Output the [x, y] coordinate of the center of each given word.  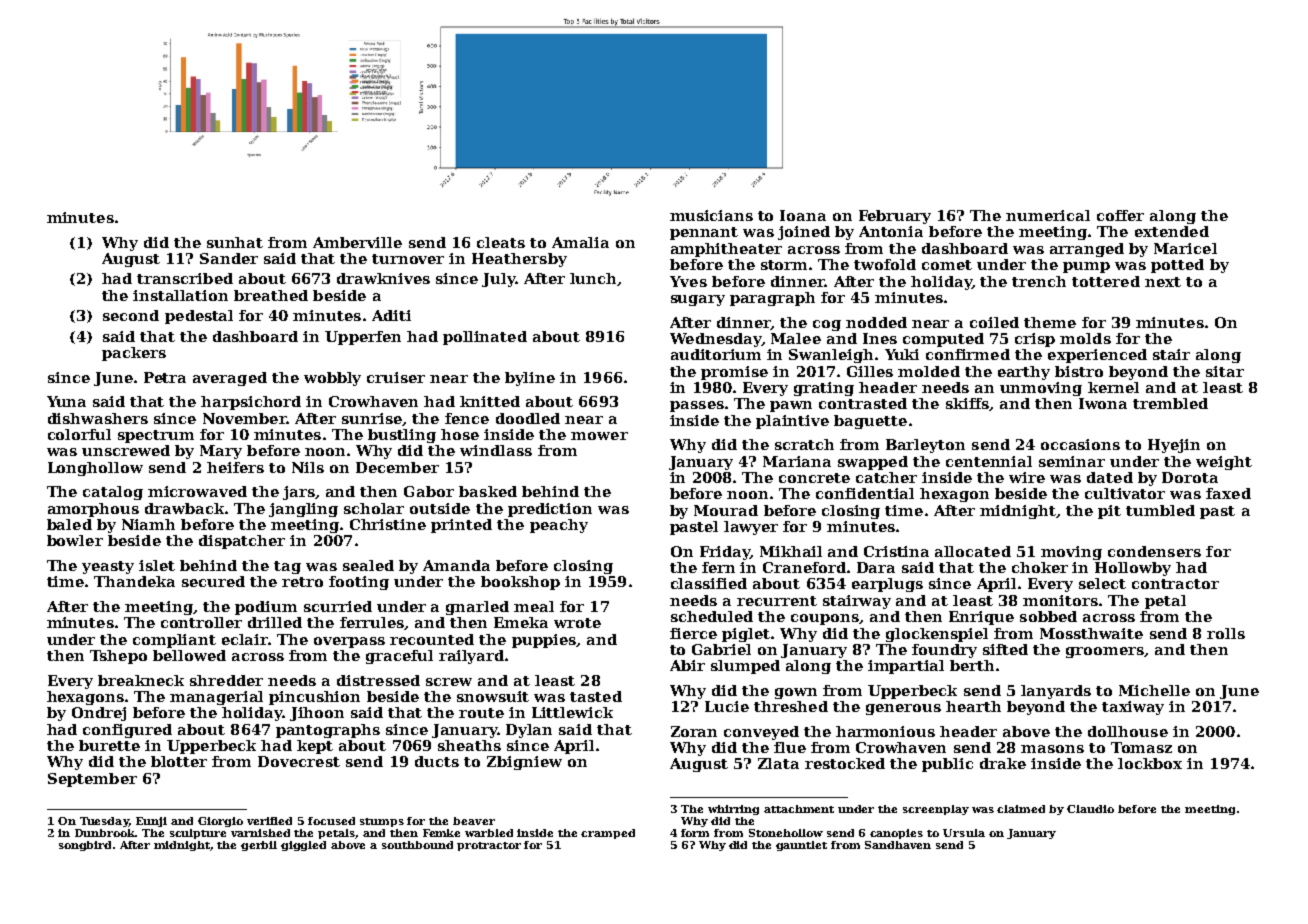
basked [488, 491]
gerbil [259, 846]
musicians [711, 215]
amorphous [93, 510]
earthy [1024, 373]
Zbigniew [524, 763]
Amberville [357, 242]
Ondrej [99, 714]
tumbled [1160, 510]
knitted [490, 401]
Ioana [803, 215]
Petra [165, 377]
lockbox [1150, 763]
